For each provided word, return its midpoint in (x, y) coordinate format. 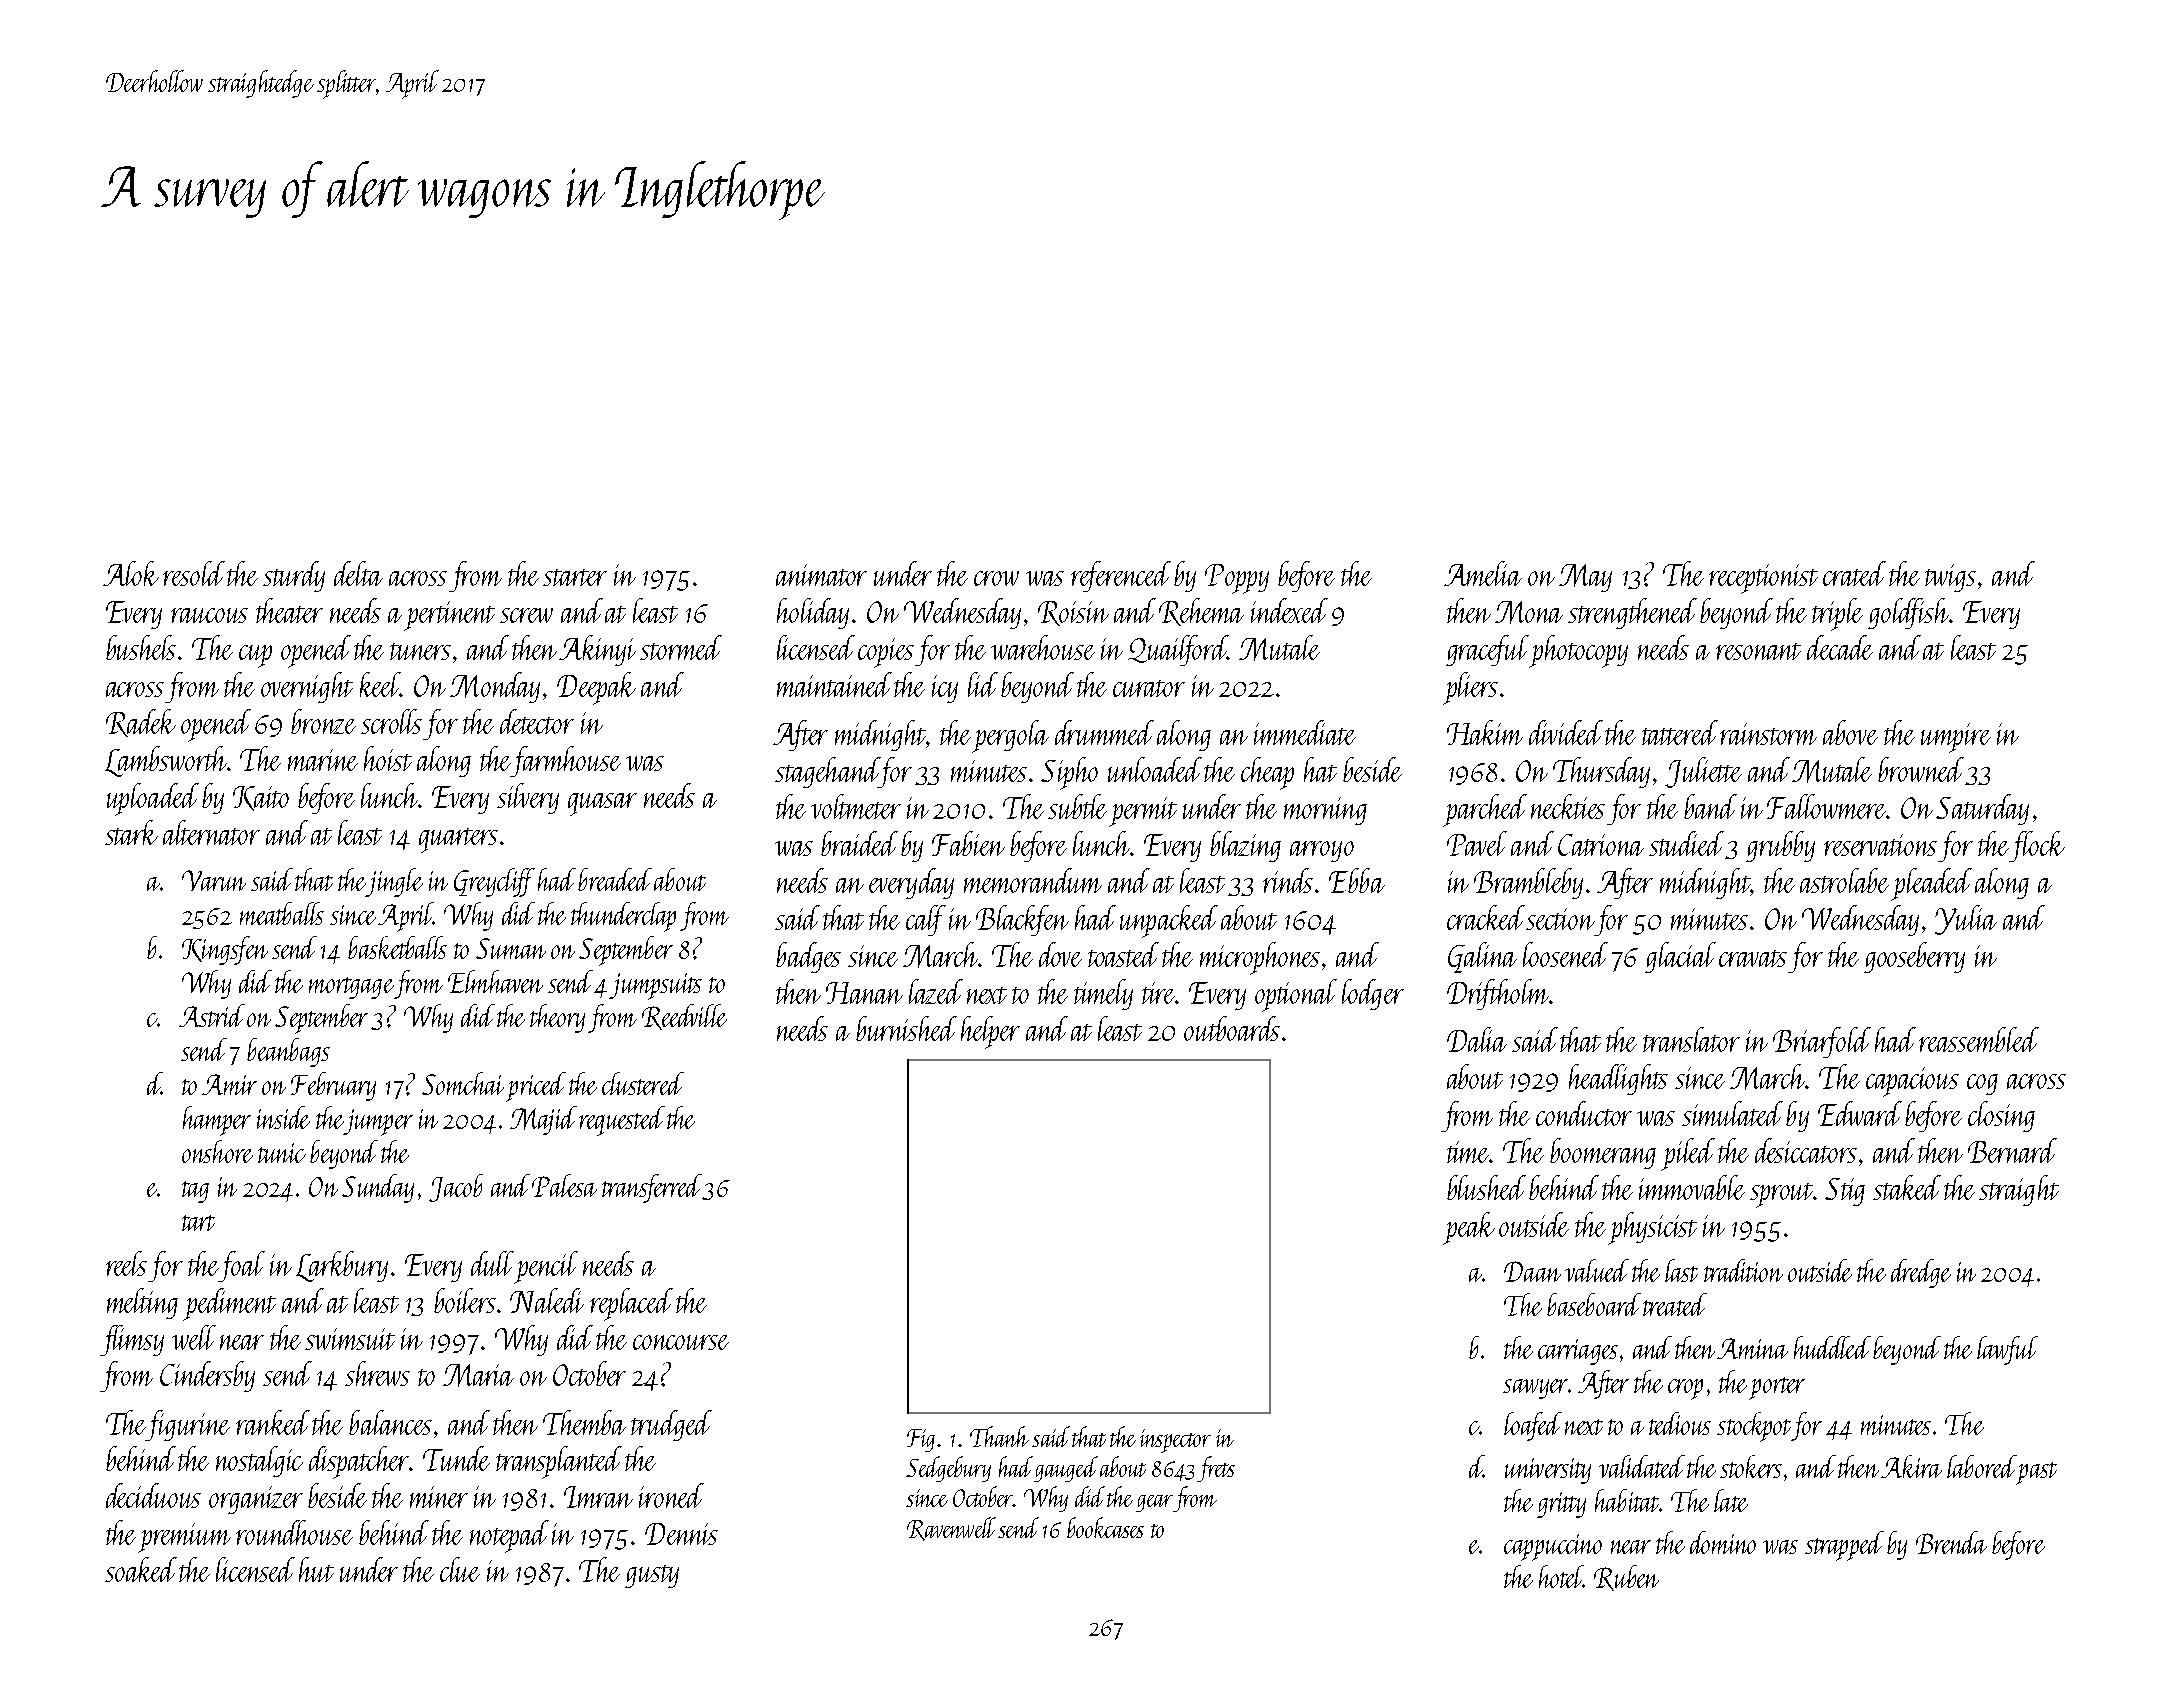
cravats (1753, 958)
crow (996, 578)
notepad (509, 1536)
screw (526, 615)
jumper (378, 1122)
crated (1854, 573)
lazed (936, 991)
